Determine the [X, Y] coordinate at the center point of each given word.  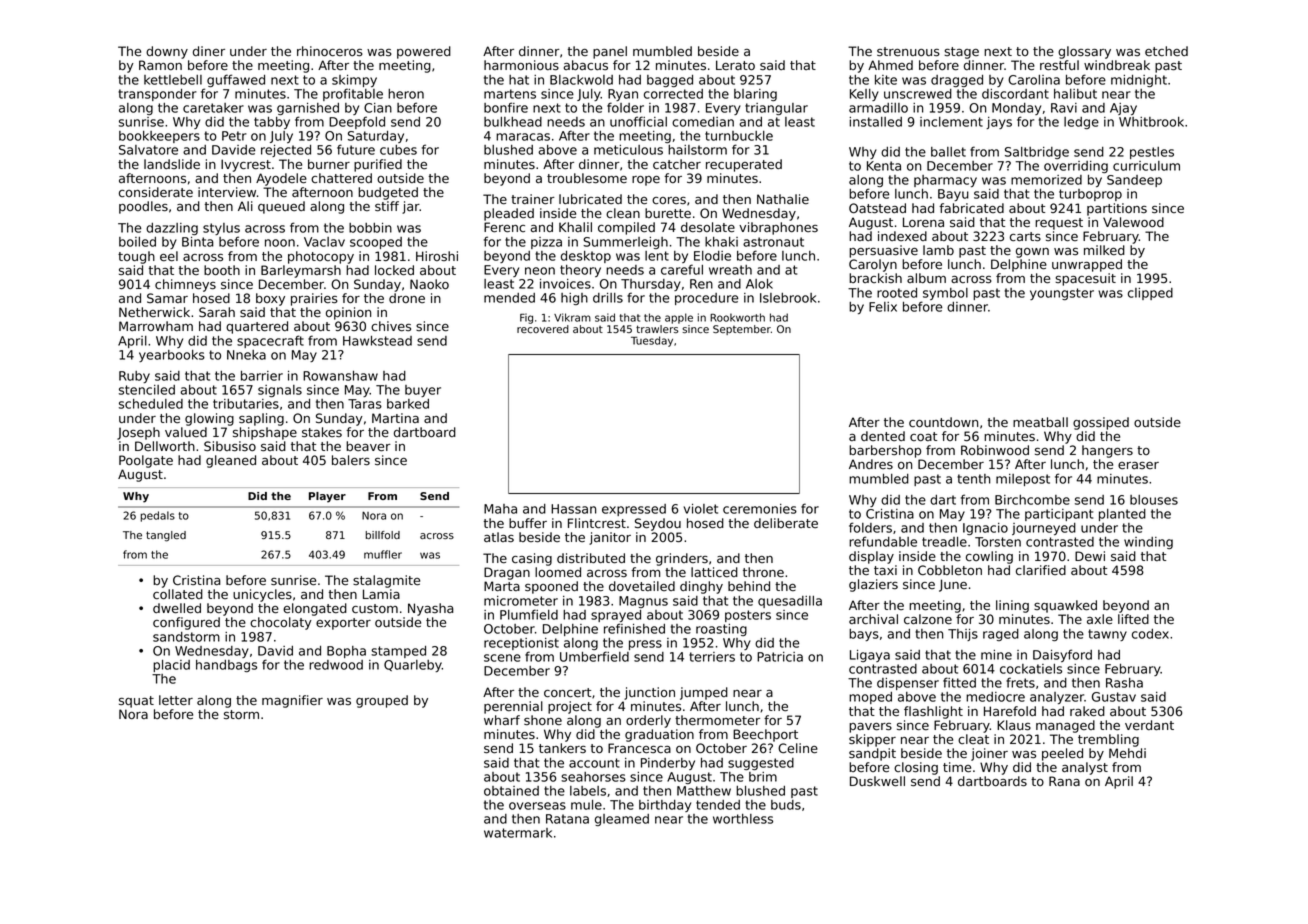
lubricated [590, 199]
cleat [973, 739]
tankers [562, 748]
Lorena [923, 222]
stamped [398, 652]
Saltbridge [1037, 153]
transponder [157, 95]
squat [136, 702]
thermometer [717, 720]
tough [136, 257]
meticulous [628, 150]
